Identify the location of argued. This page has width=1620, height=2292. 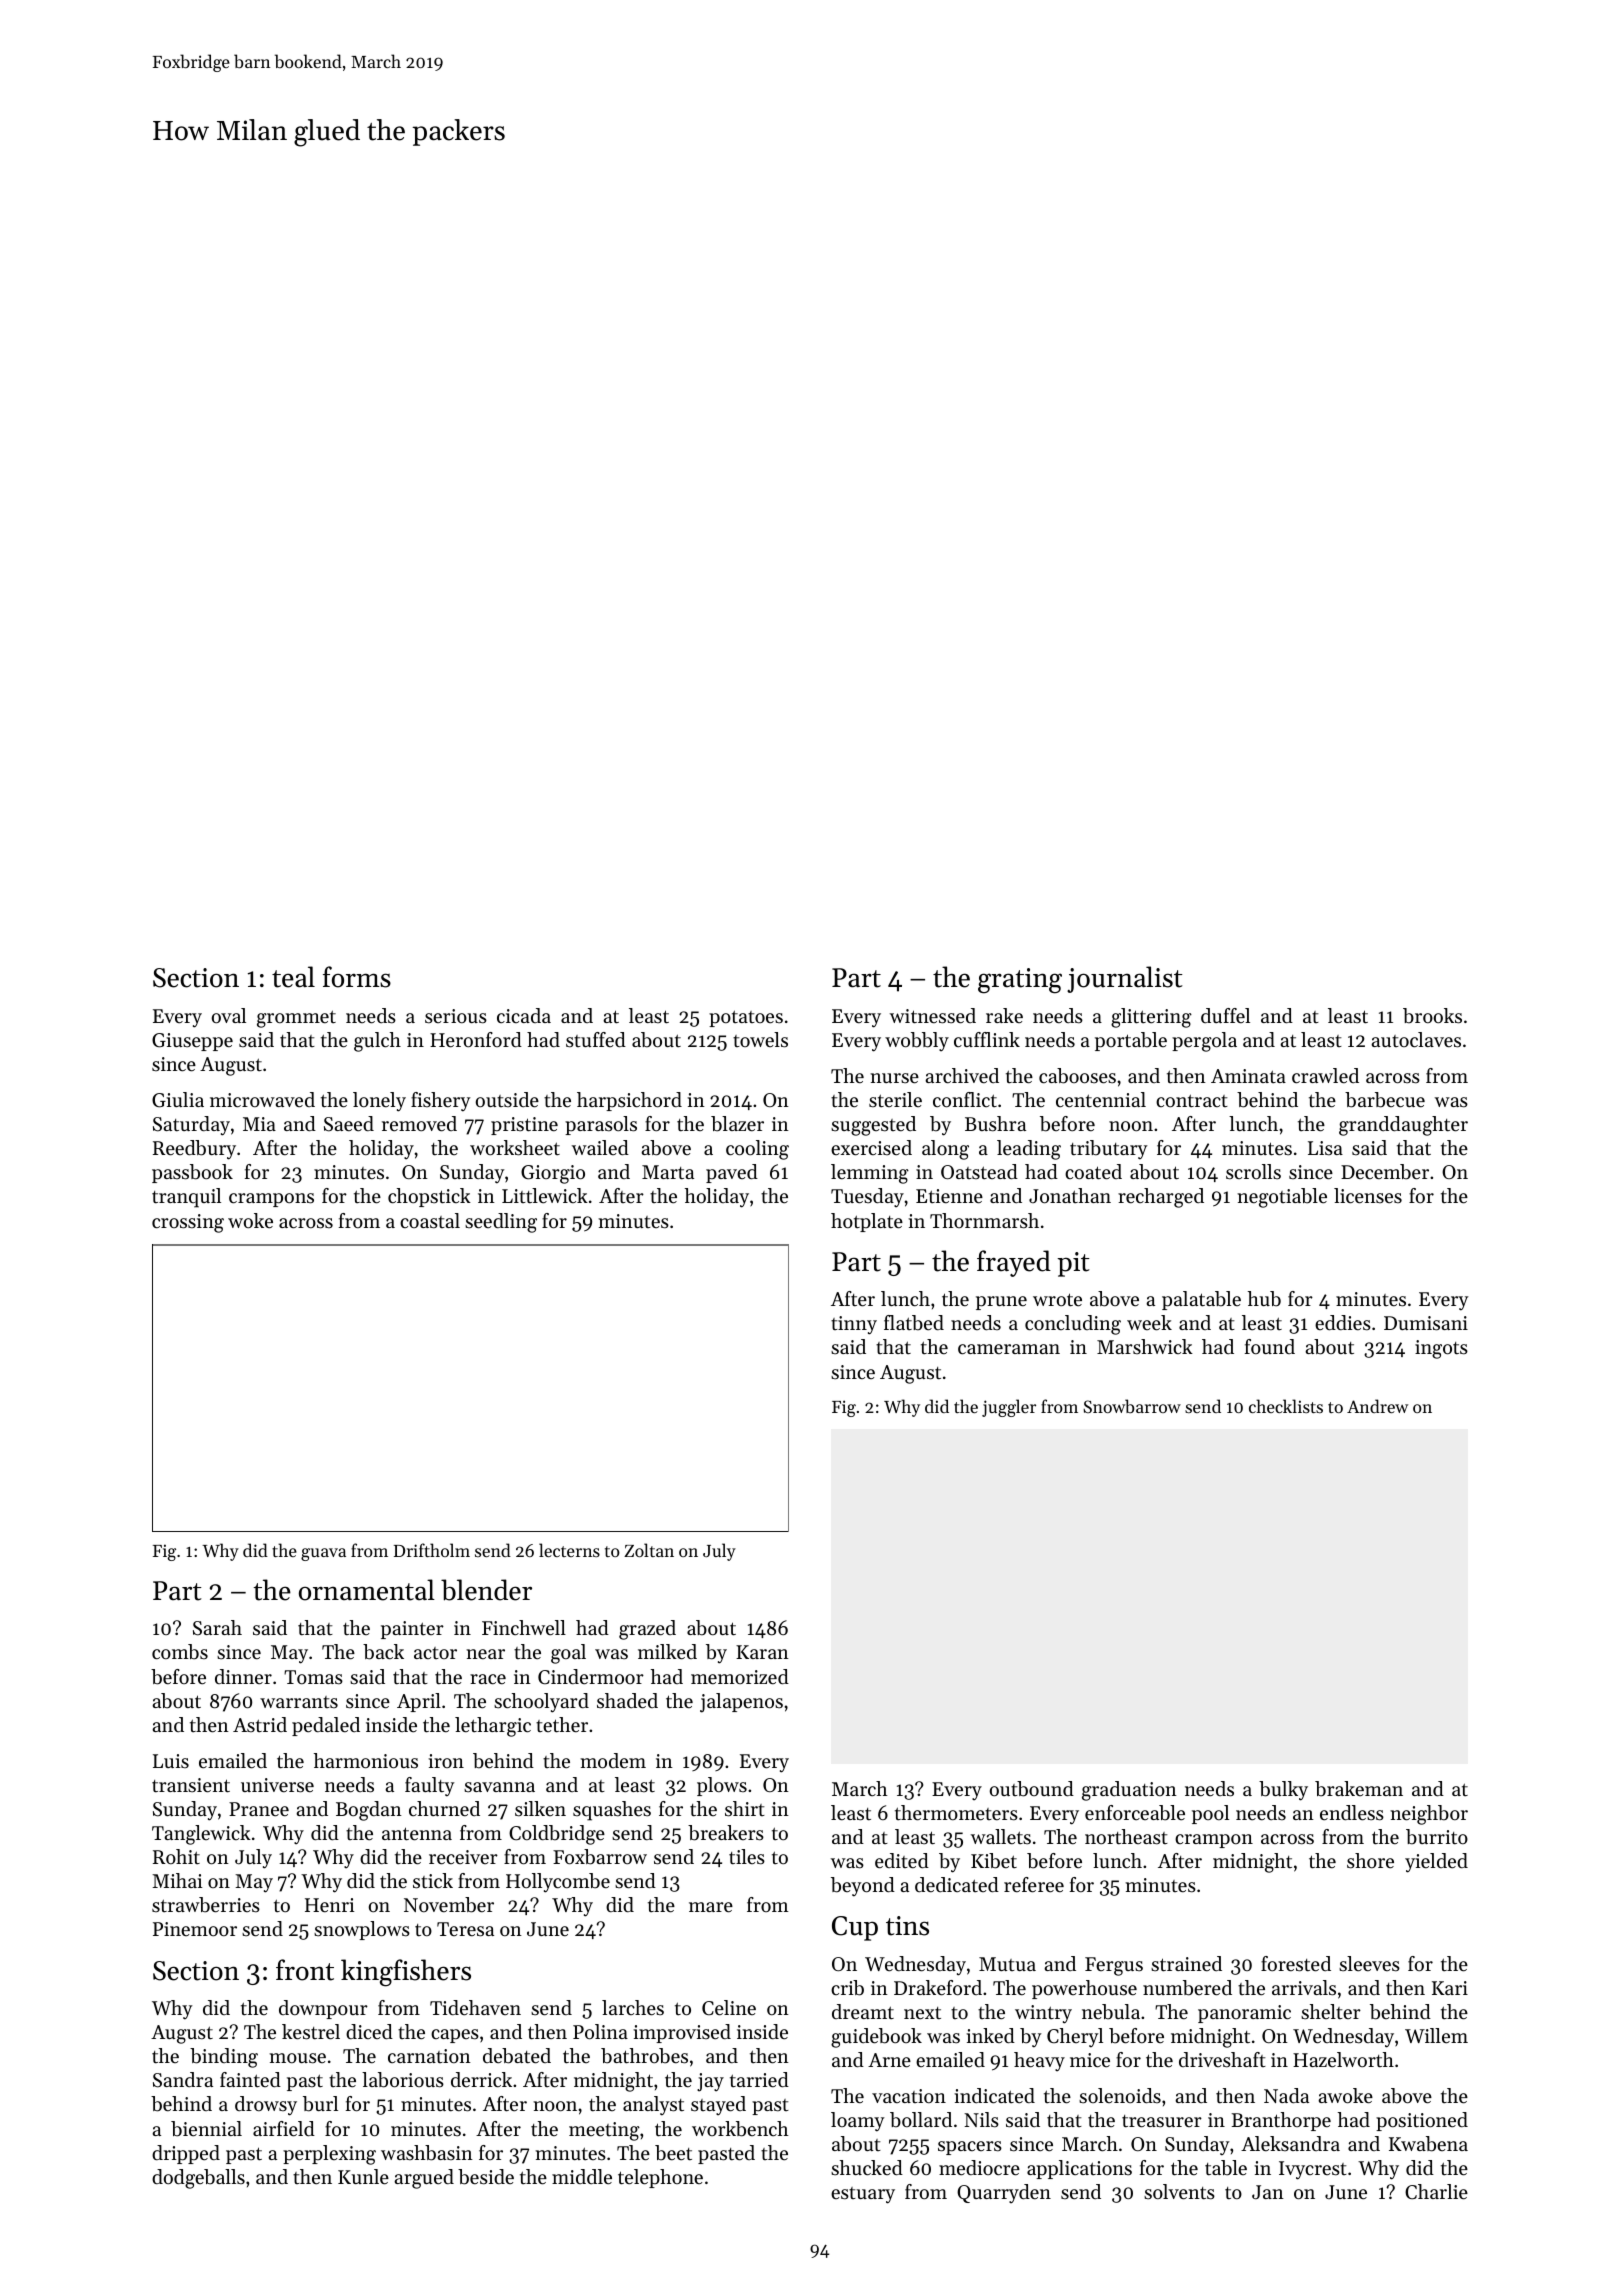
(424, 2179).
